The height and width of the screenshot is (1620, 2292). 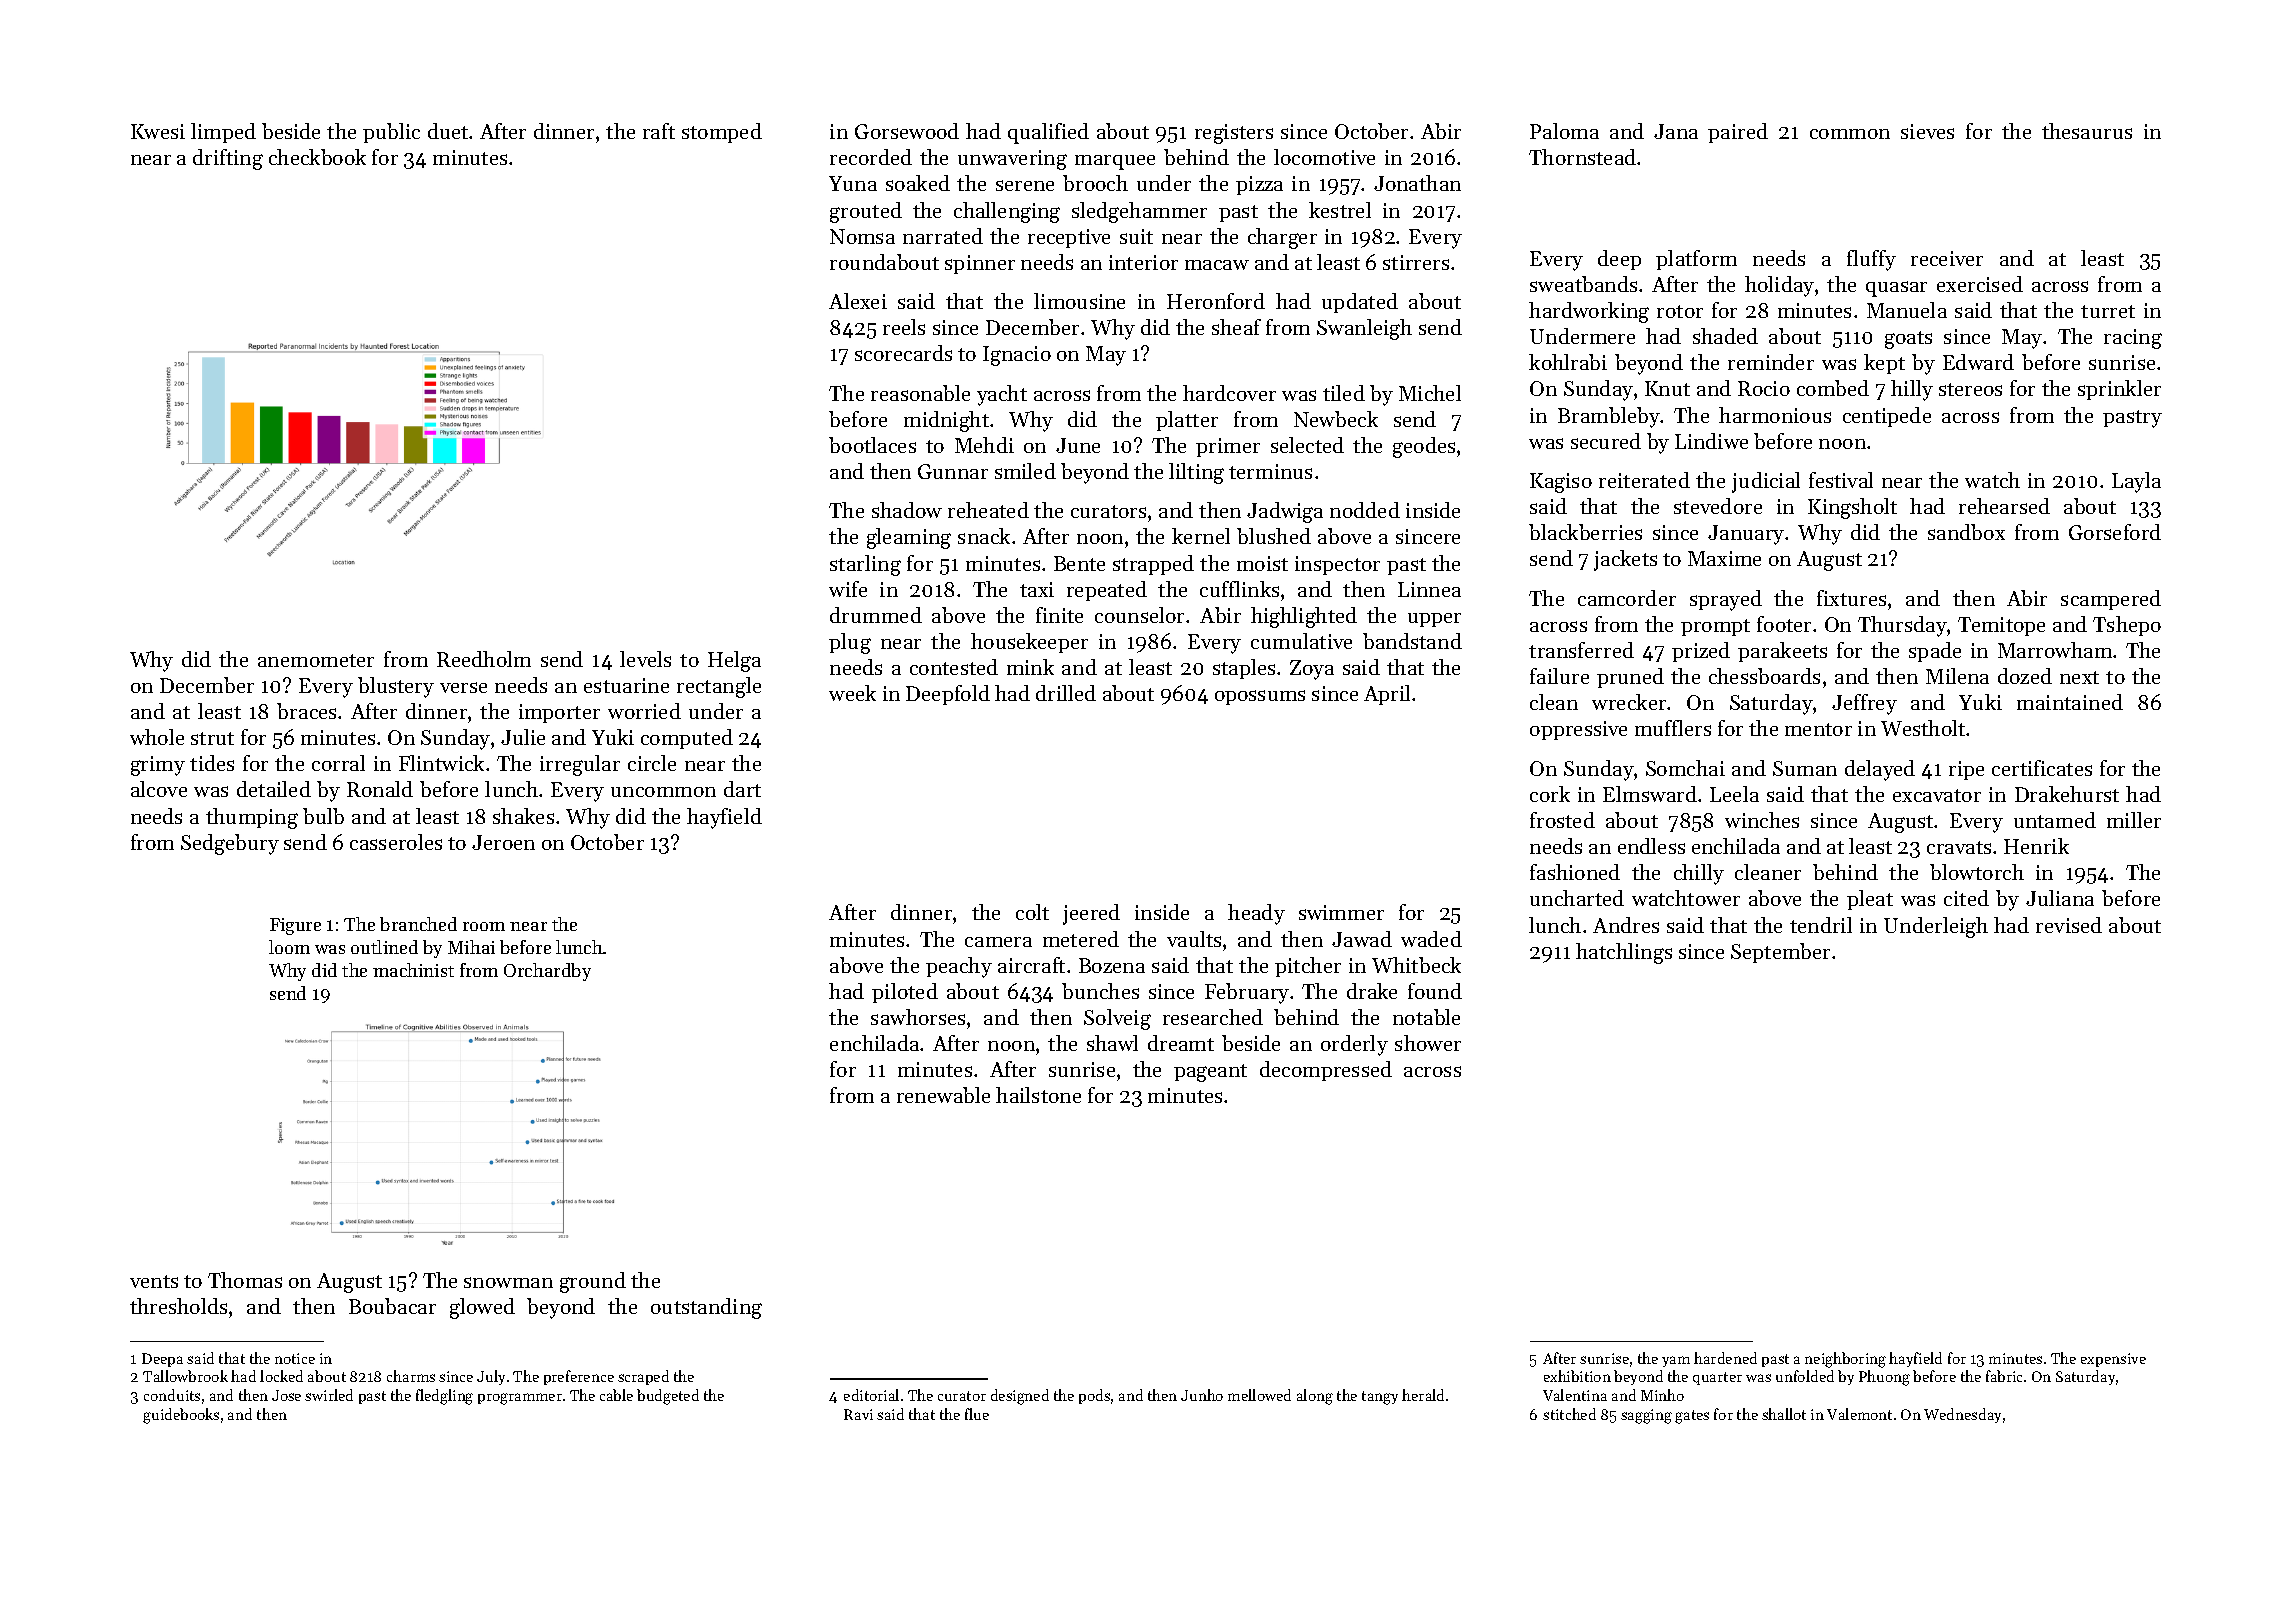 I want to click on hatchlings, so click(x=1624, y=953).
